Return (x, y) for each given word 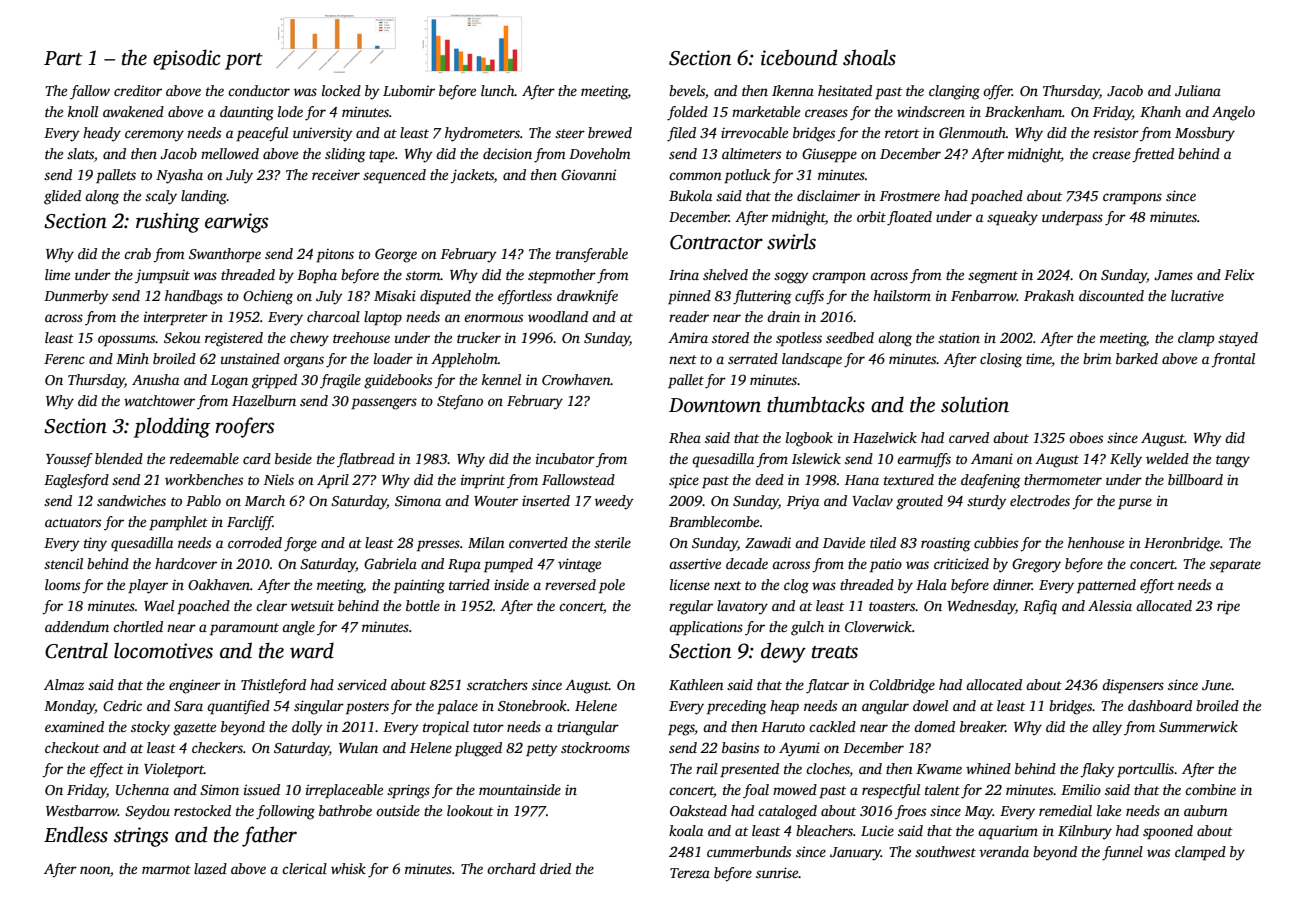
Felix (1239, 274)
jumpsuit (162, 277)
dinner (1012, 584)
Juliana (1198, 90)
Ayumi (799, 749)
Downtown (715, 405)
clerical (304, 868)
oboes (1086, 437)
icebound (799, 57)
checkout (72, 747)
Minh (132, 358)
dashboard (1160, 705)
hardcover (186, 563)
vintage (579, 565)
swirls (791, 241)
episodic (187, 59)
